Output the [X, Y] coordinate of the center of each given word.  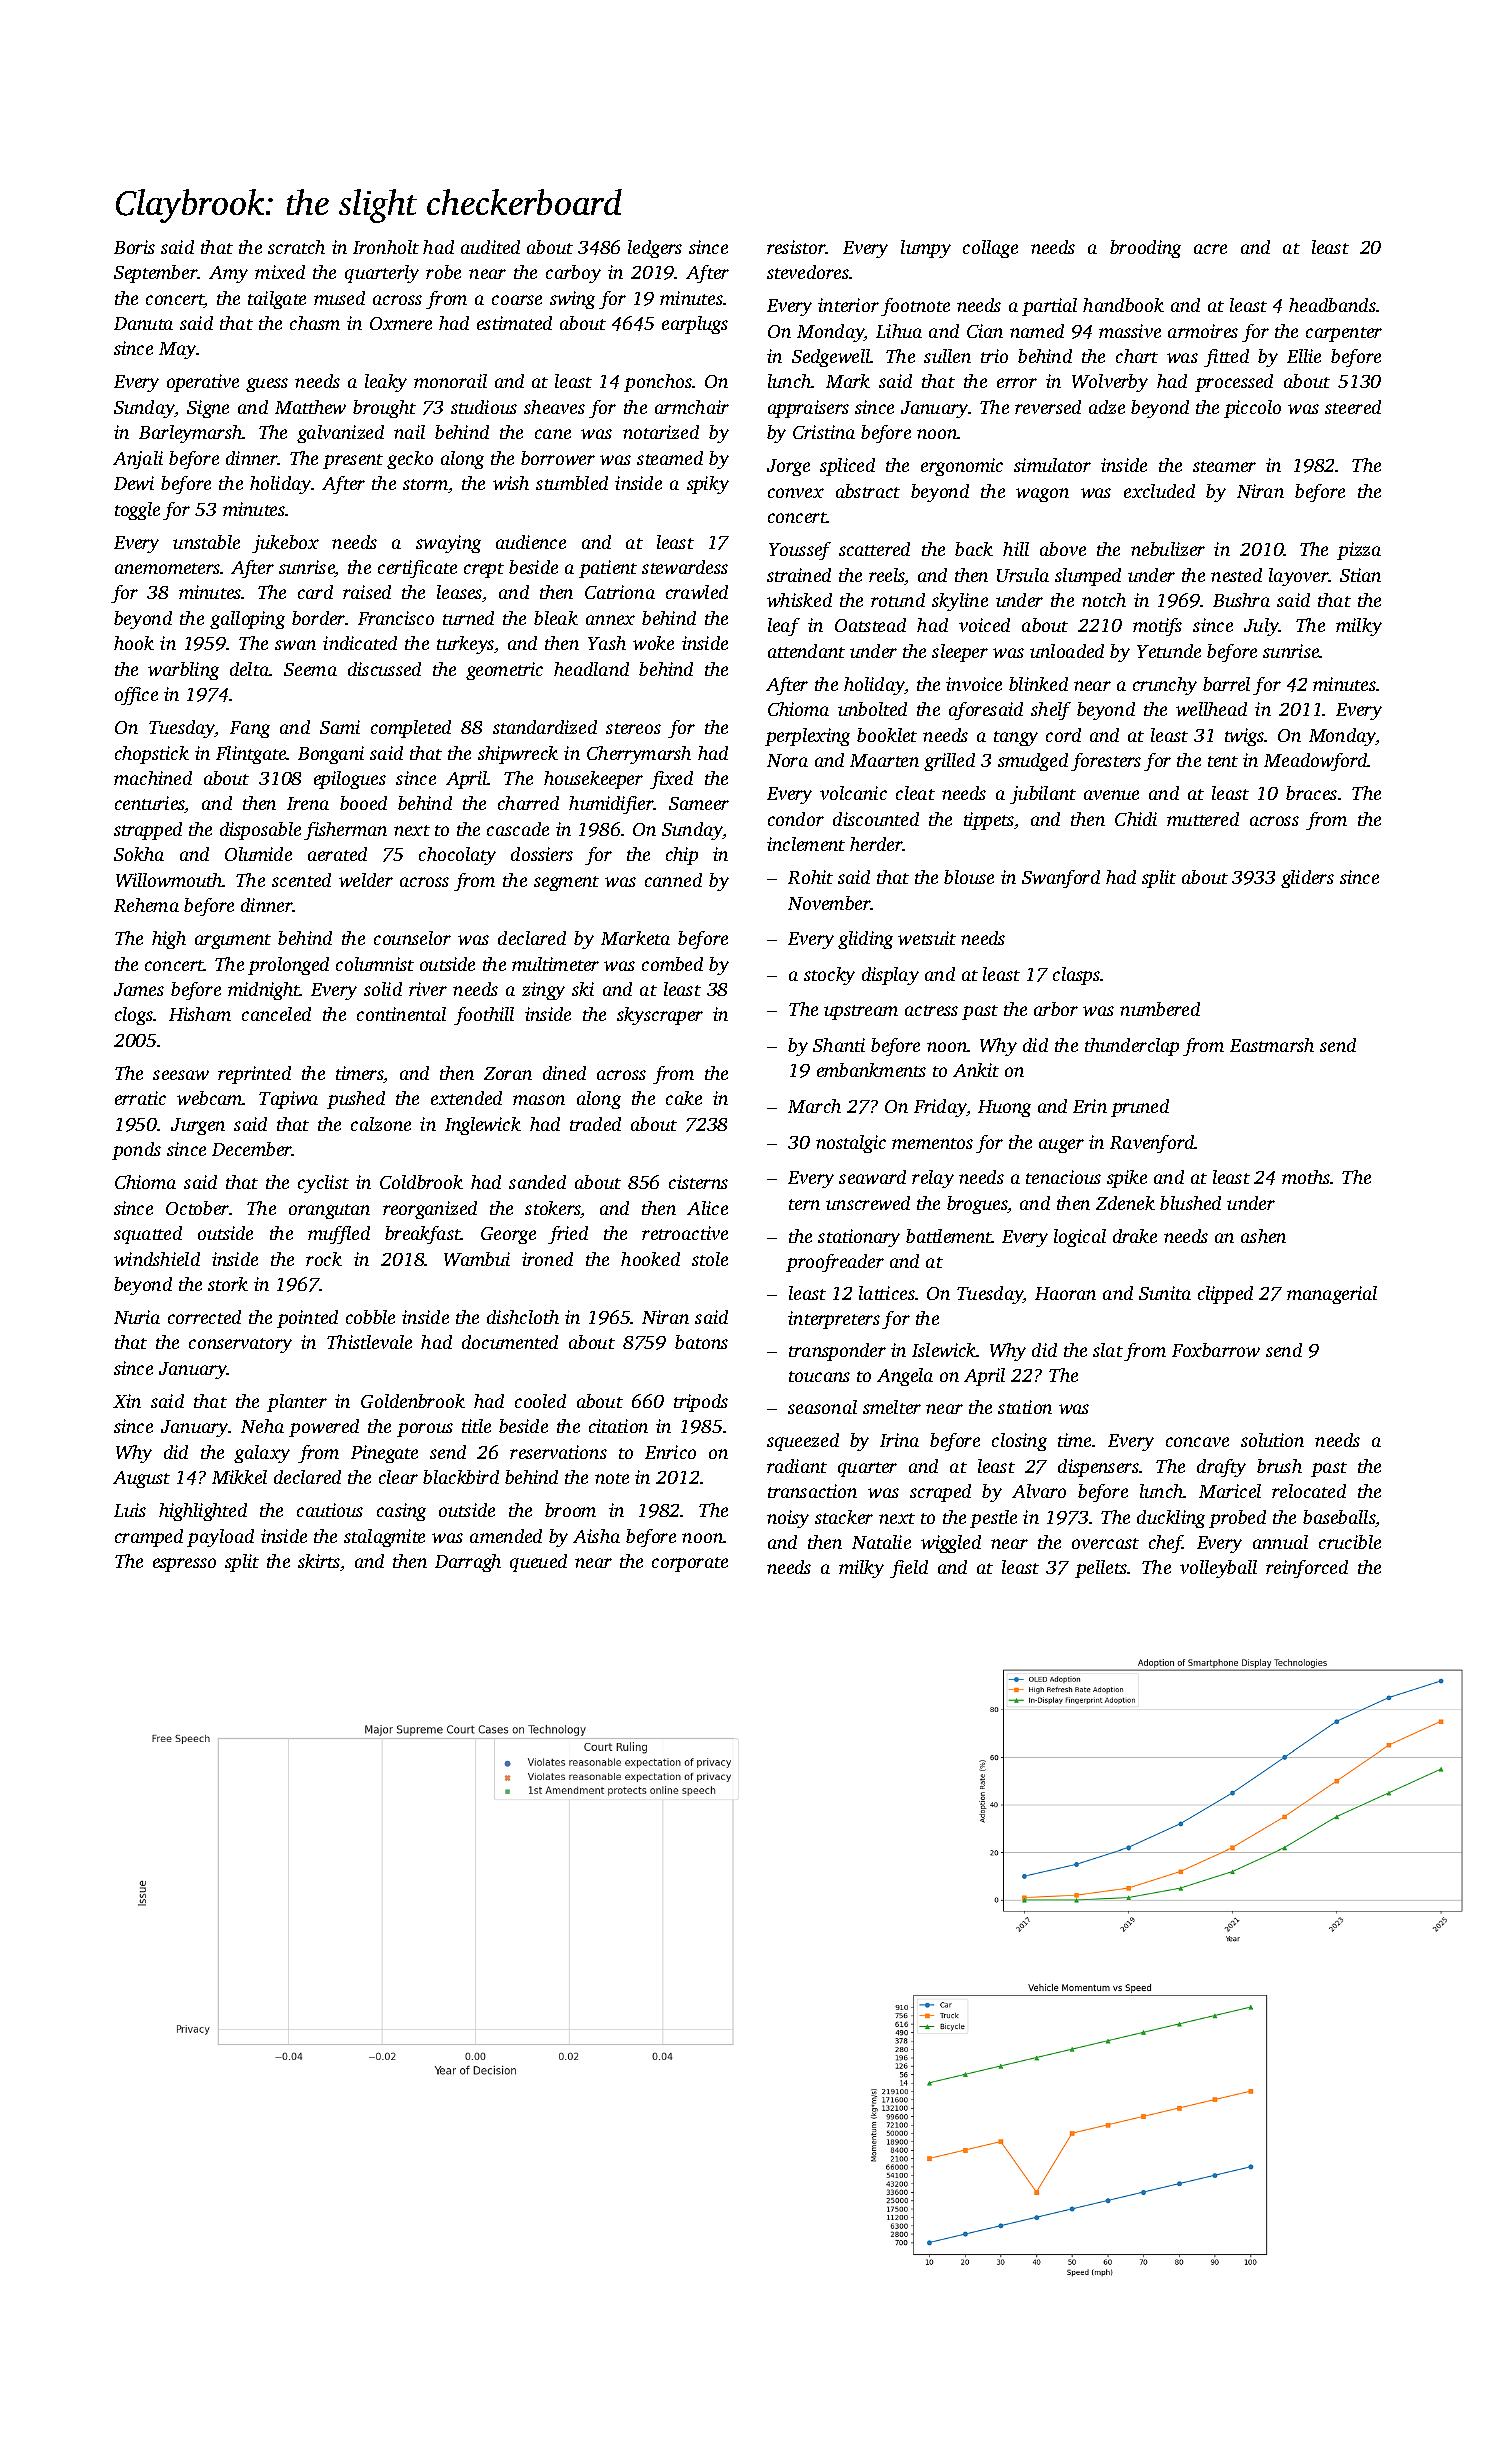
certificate [417, 569]
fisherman [345, 831]
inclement [806, 844]
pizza [1359, 551]
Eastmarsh [1272, 1045]
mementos [932, 1143]
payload [220, 1538]
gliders [1307, 879]
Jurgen [198, 1126]
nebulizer [1168, 549]
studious [484, 407]
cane [553, 434]
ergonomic [962, 467]
